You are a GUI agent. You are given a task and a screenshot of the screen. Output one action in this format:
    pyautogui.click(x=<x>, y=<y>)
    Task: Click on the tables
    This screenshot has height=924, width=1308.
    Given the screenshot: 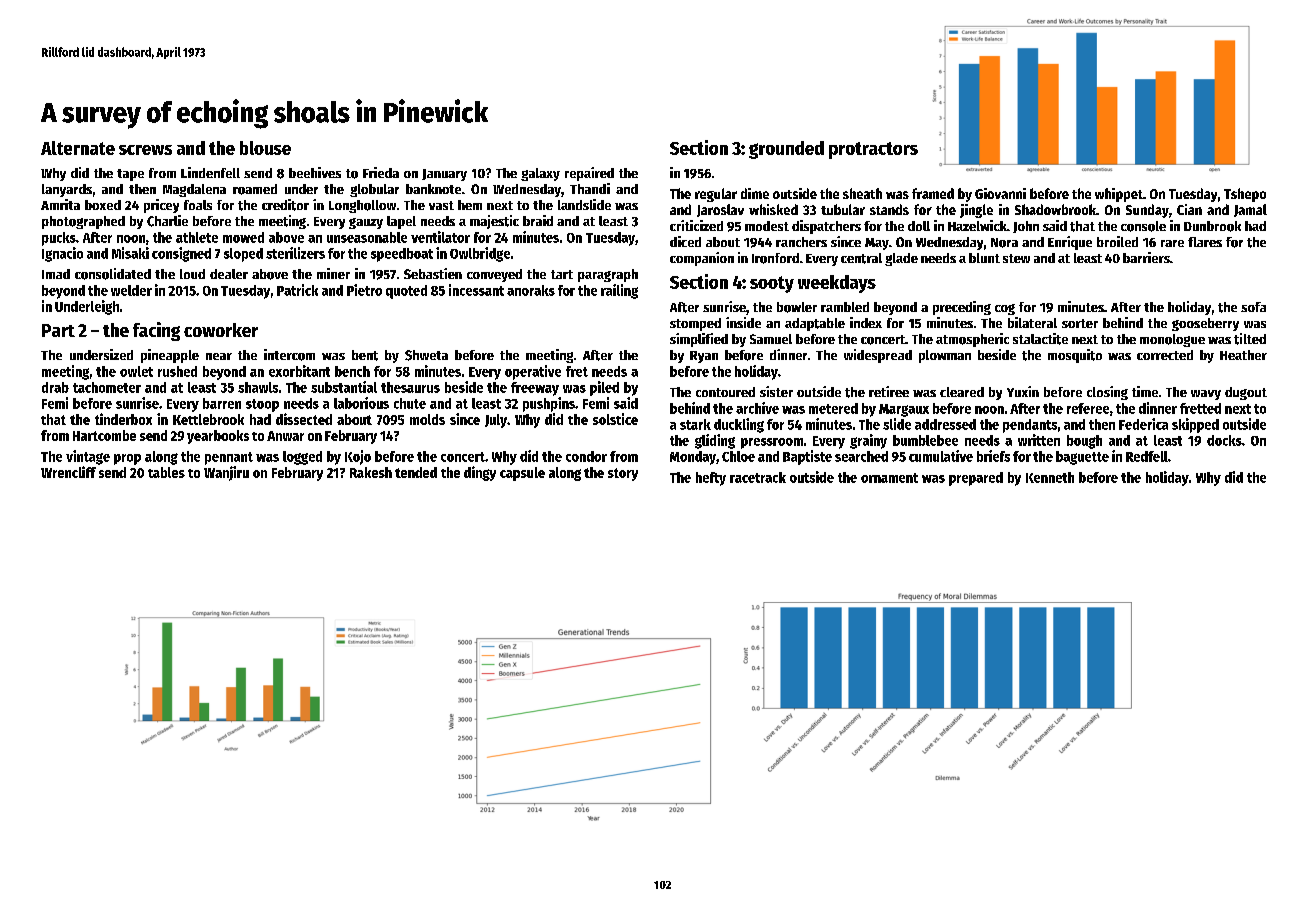 What is the action you would take?
    pyautogui.click(x=166, y=472)
